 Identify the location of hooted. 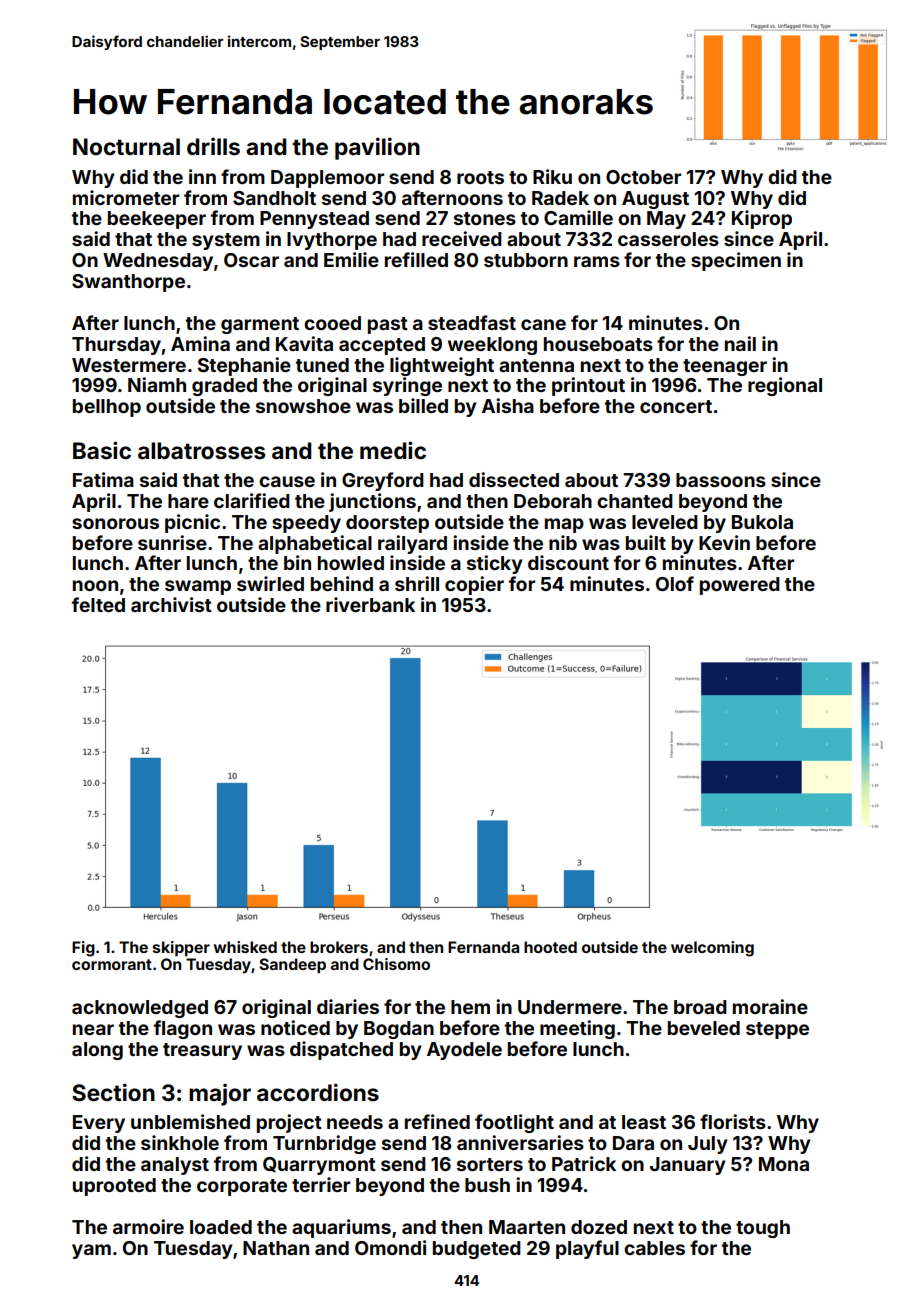
(550, 947).
